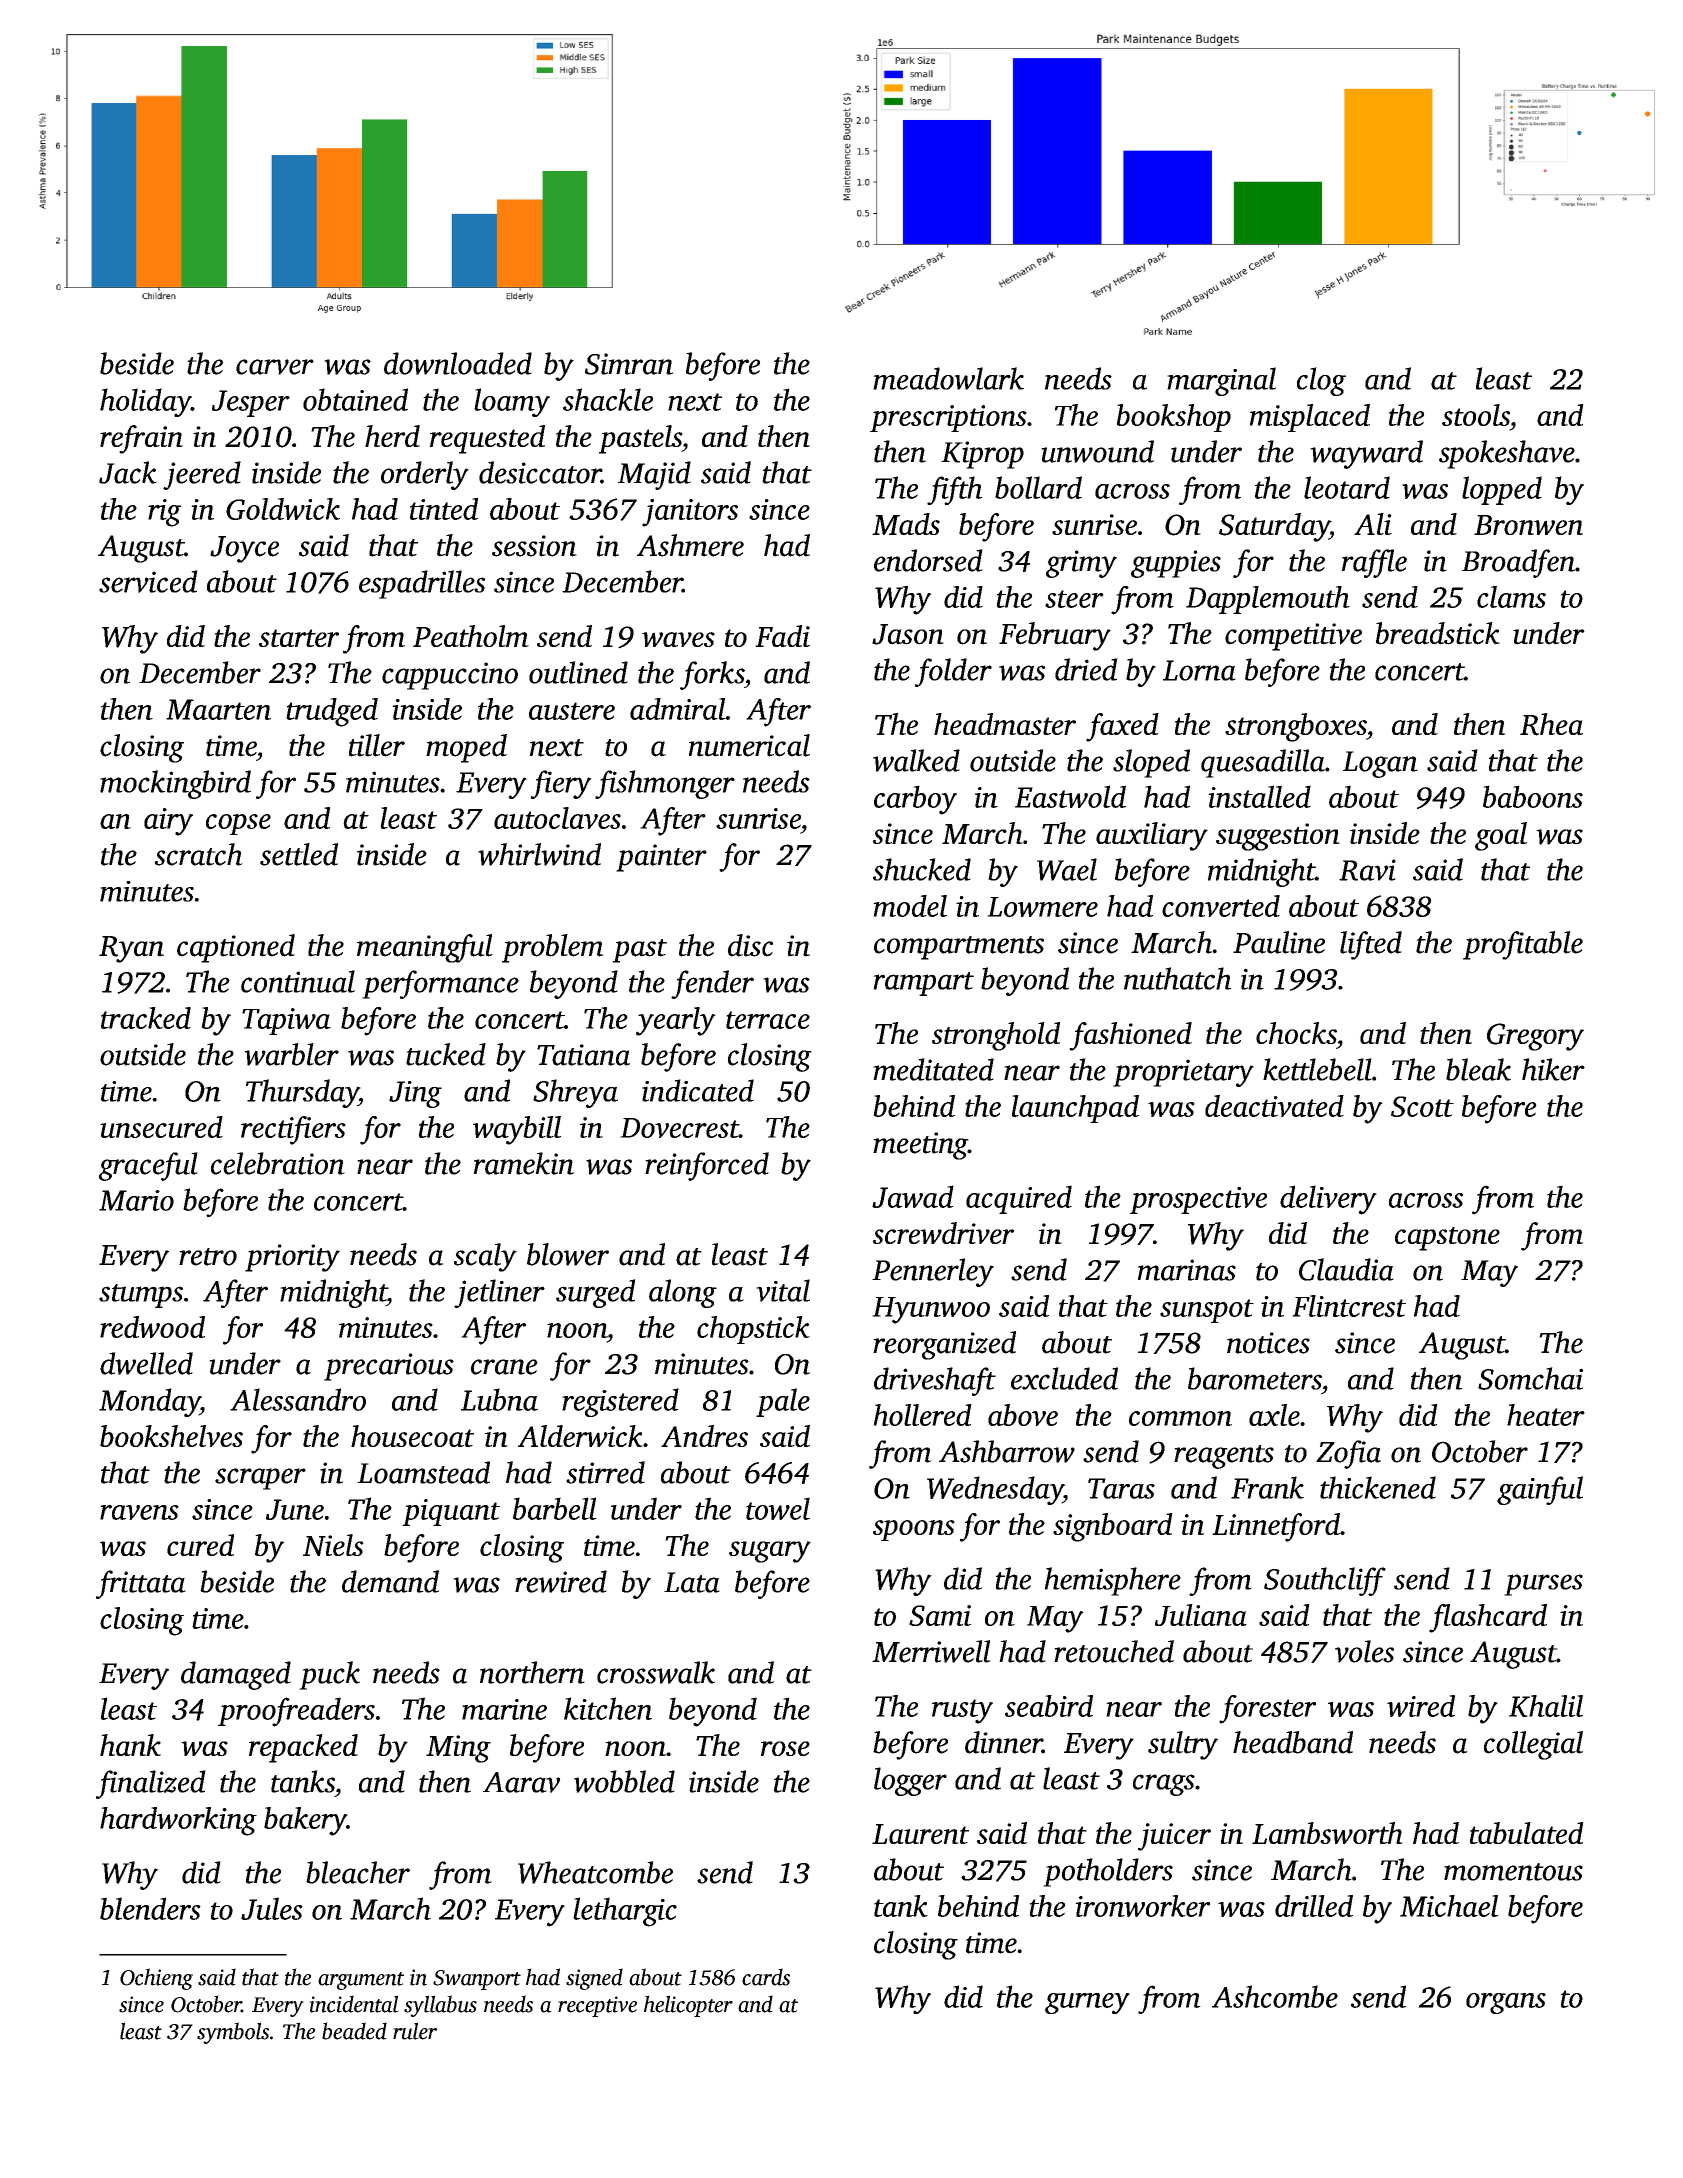 The image size is (1683, 2178). I want to click on wayward, so click(1366, 454).
